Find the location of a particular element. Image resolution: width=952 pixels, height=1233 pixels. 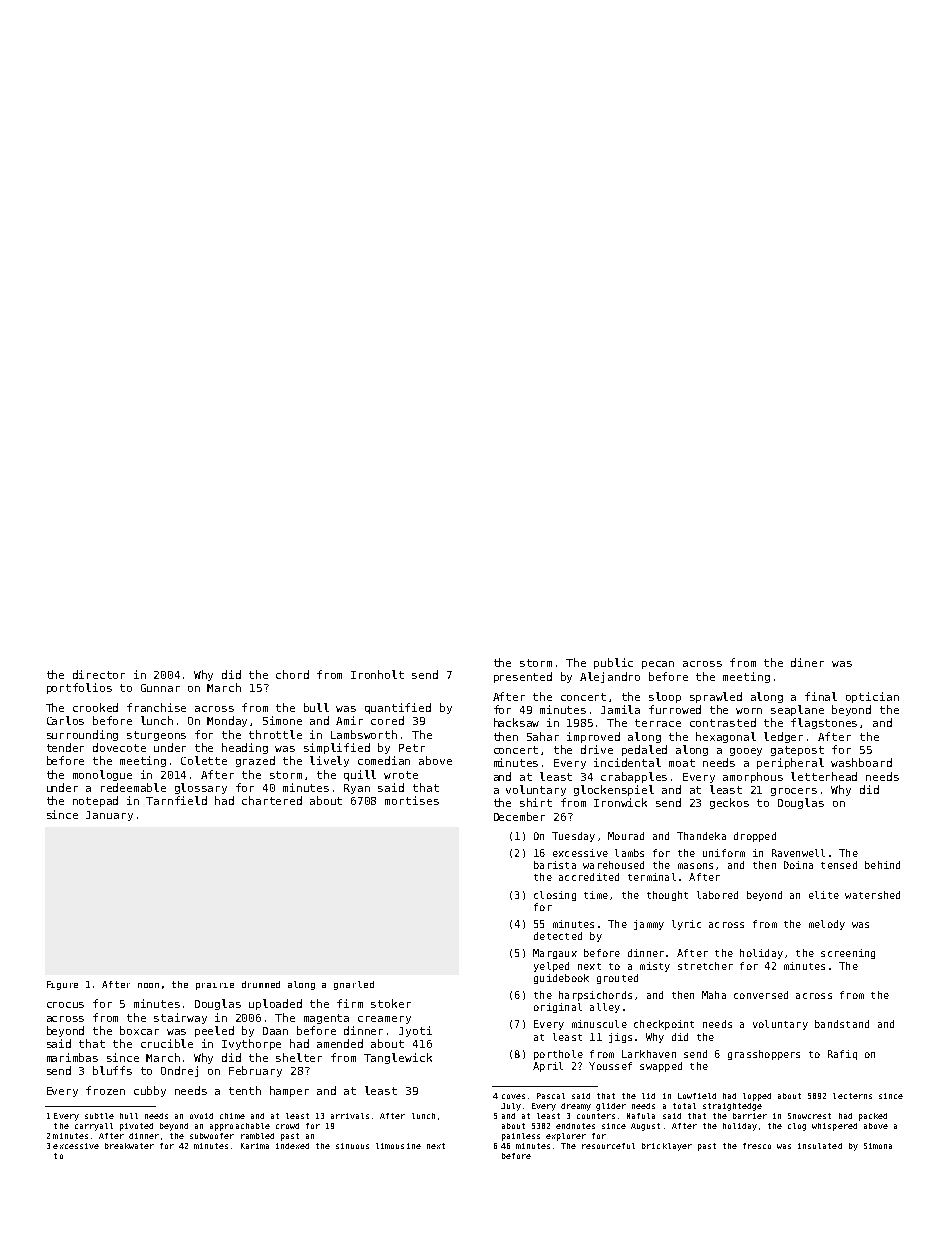

letterhead is located at coordinates (824, 776).
